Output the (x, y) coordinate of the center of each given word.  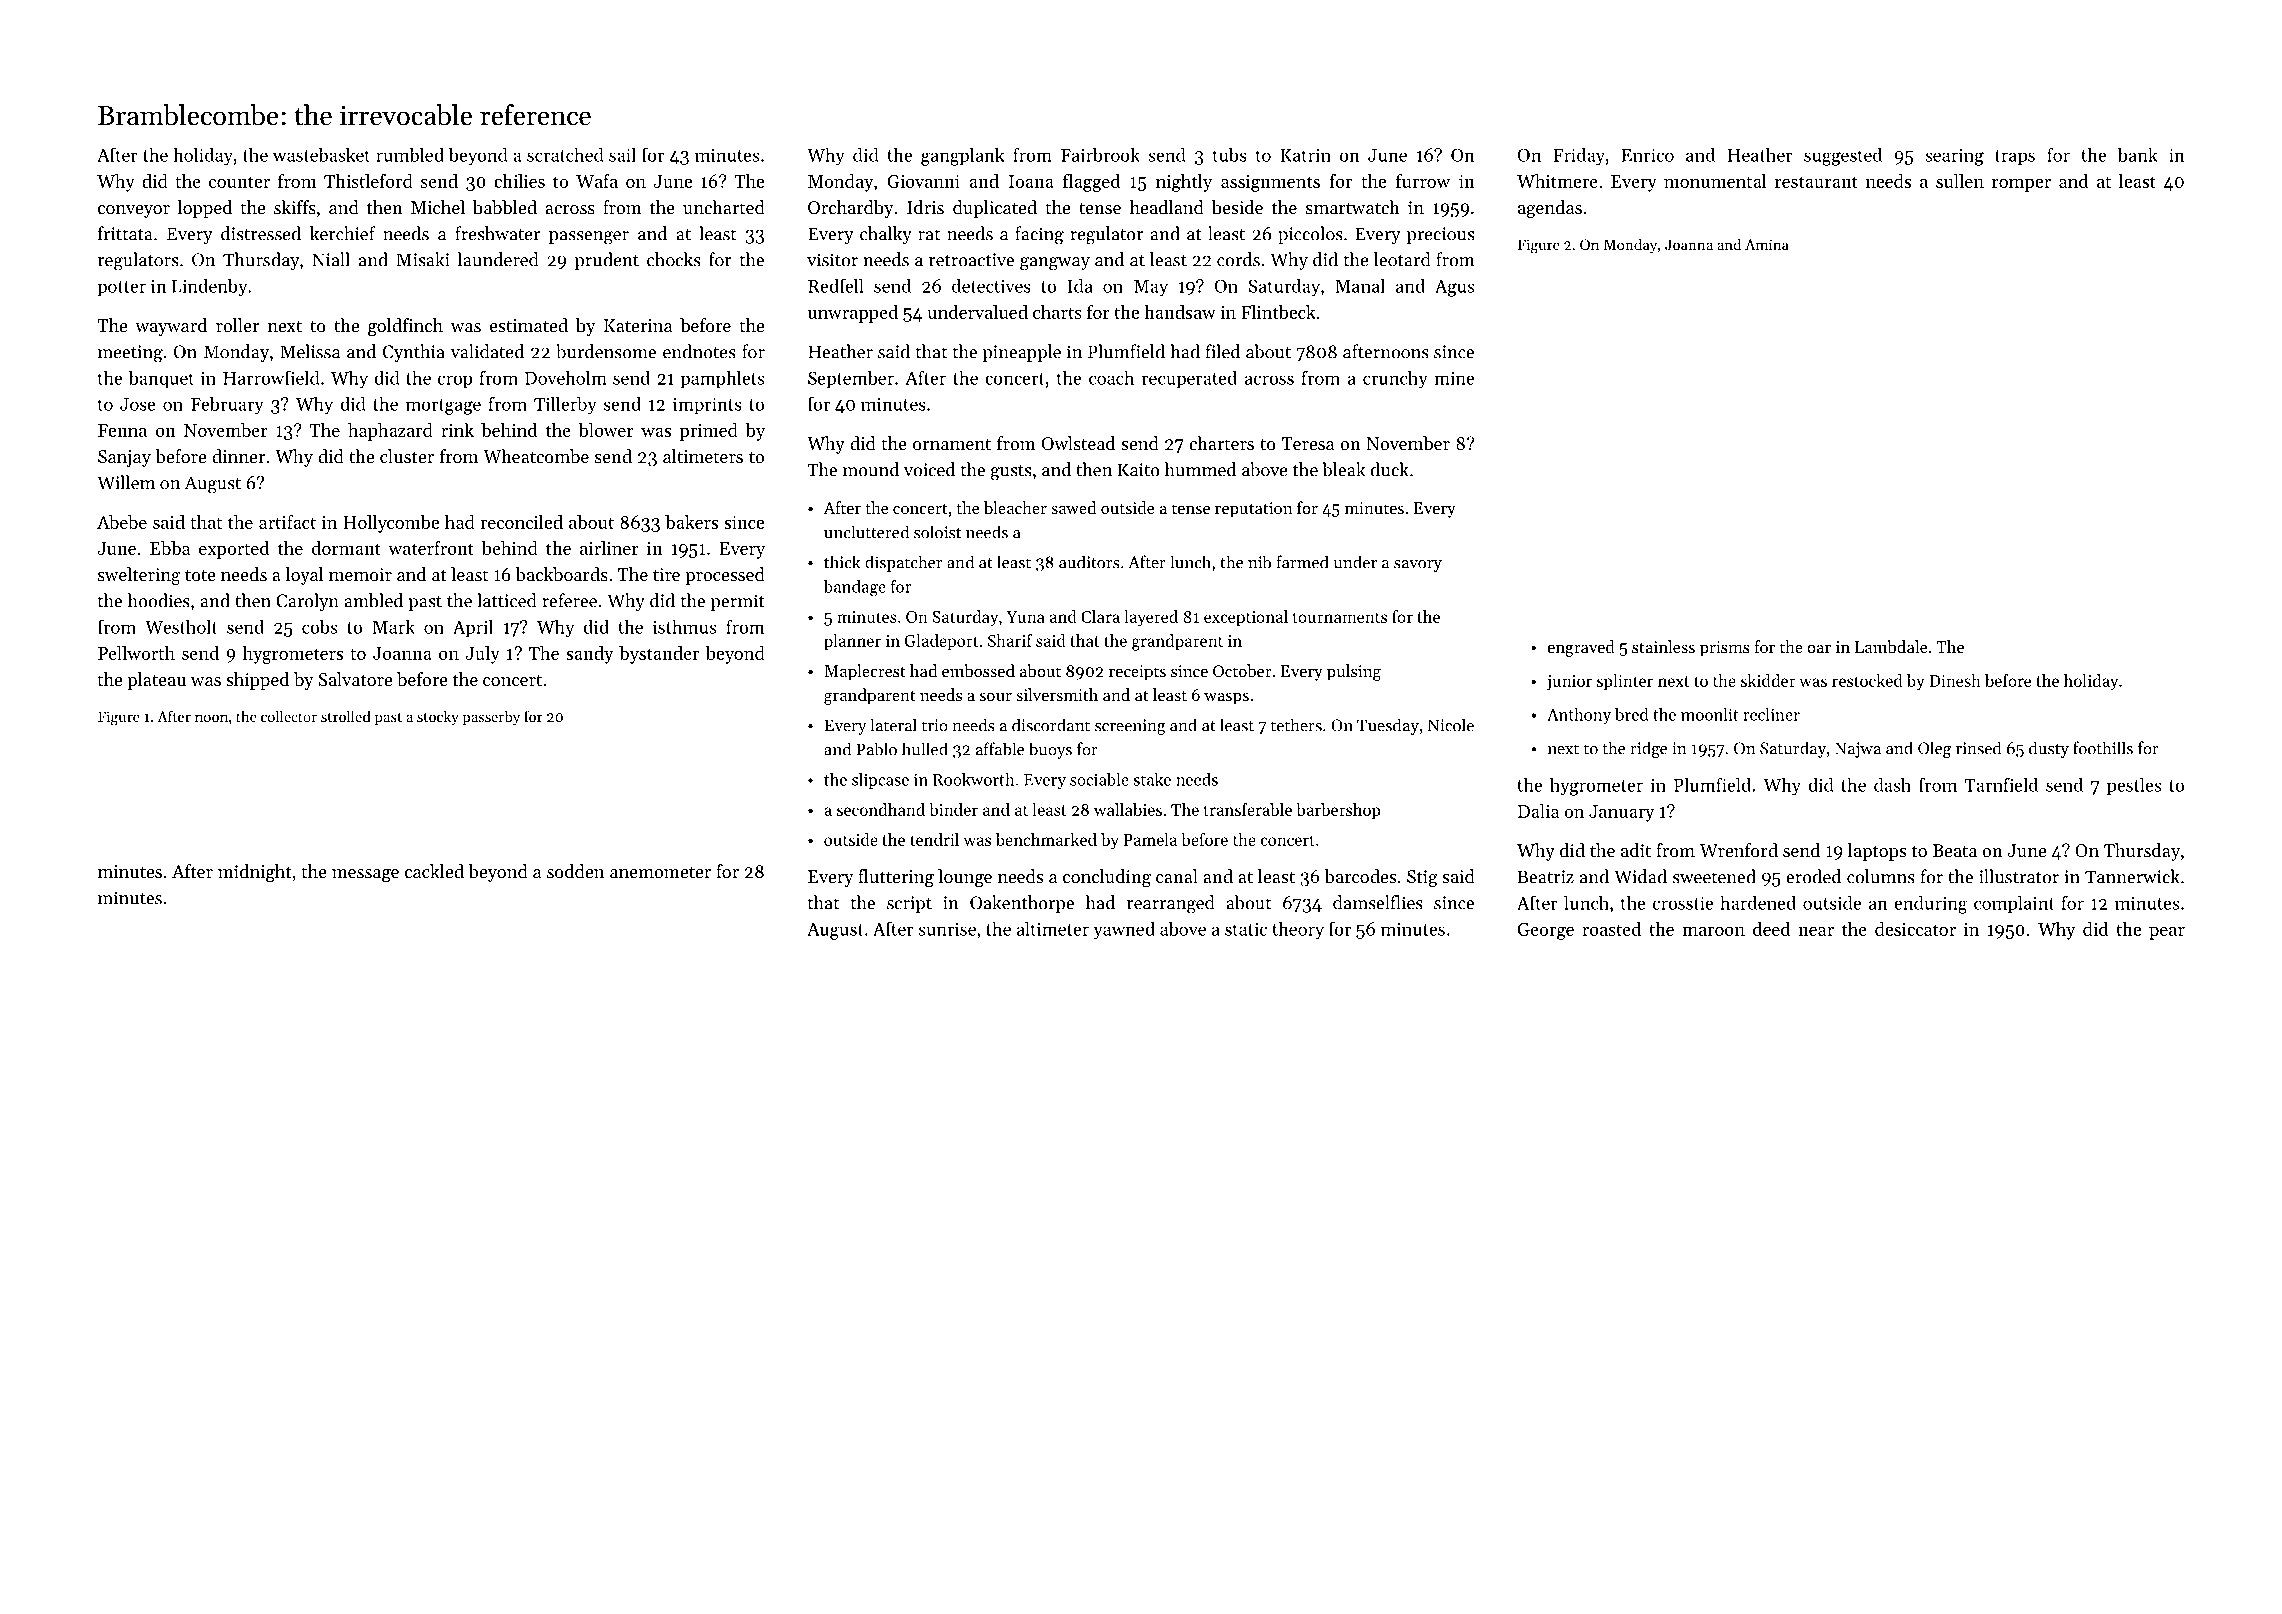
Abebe (122, 522)
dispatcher (903, 563)
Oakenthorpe (1022, 904)
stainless (1663, 646)
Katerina (638, 325)
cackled (434, 871)
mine (1454, 378)
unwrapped (853, 314)
